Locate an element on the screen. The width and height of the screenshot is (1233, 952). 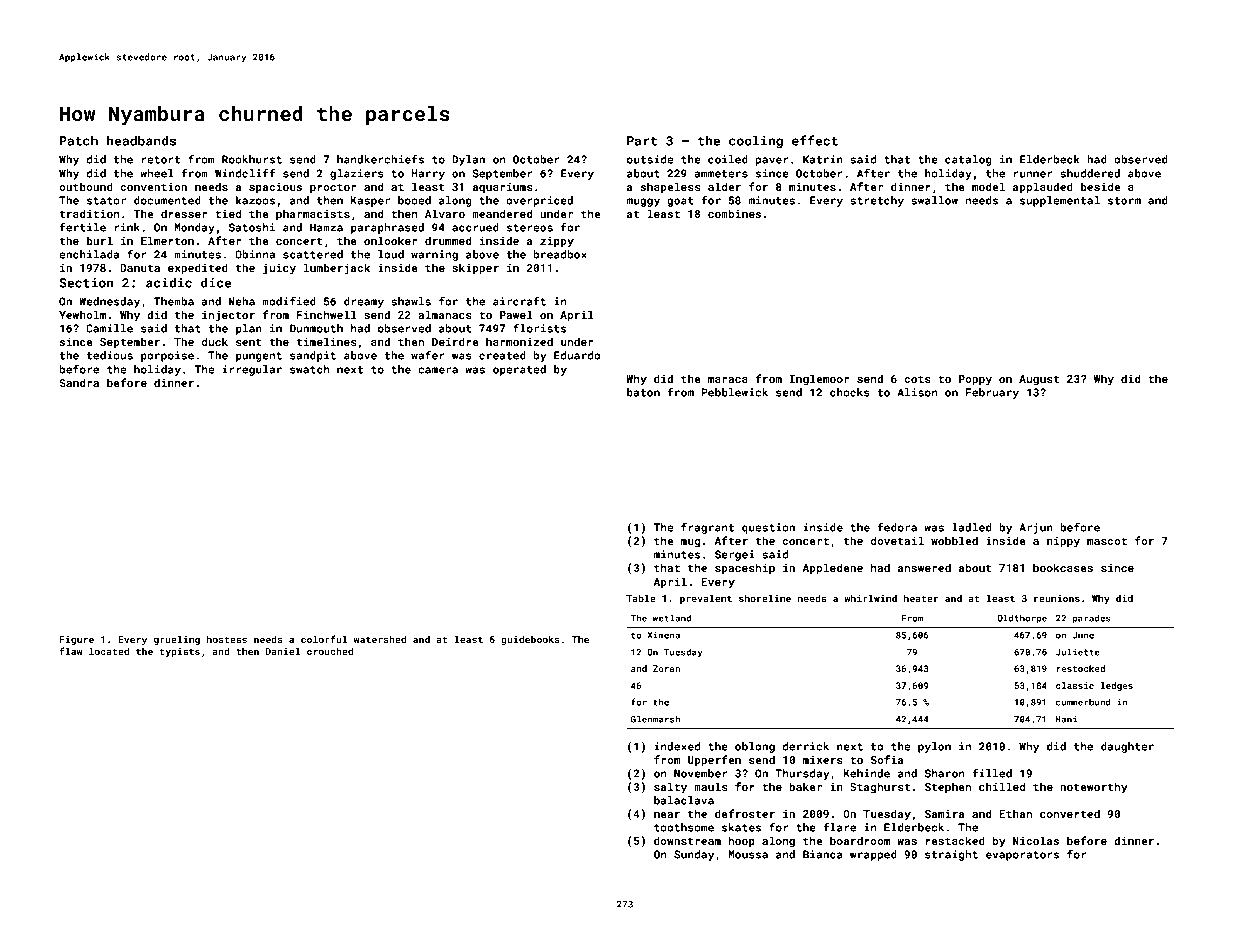
headbands is located at coordinates (141, 140).
